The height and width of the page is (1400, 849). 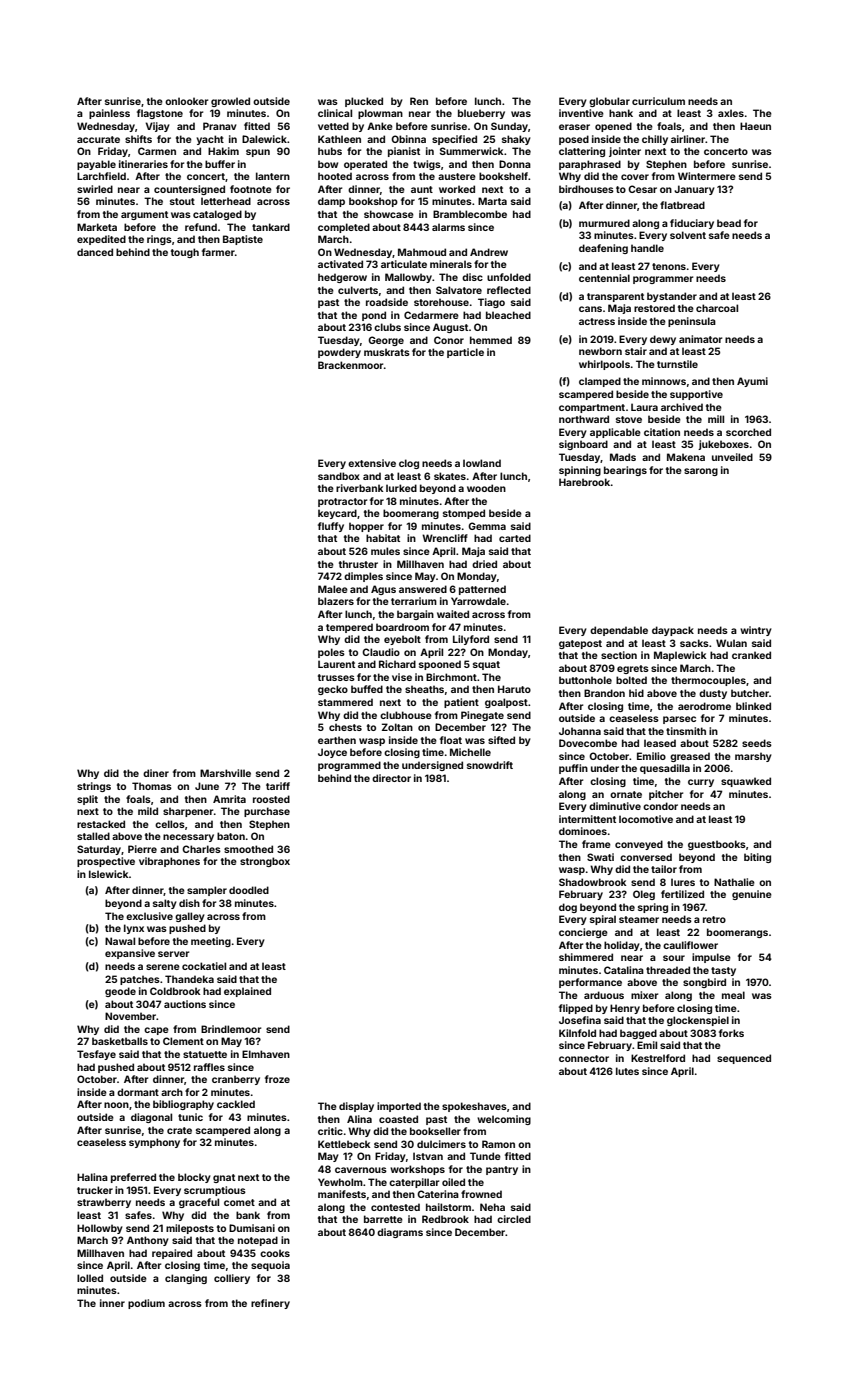 I want to click on refinery, so click(x=270, y=1304).
